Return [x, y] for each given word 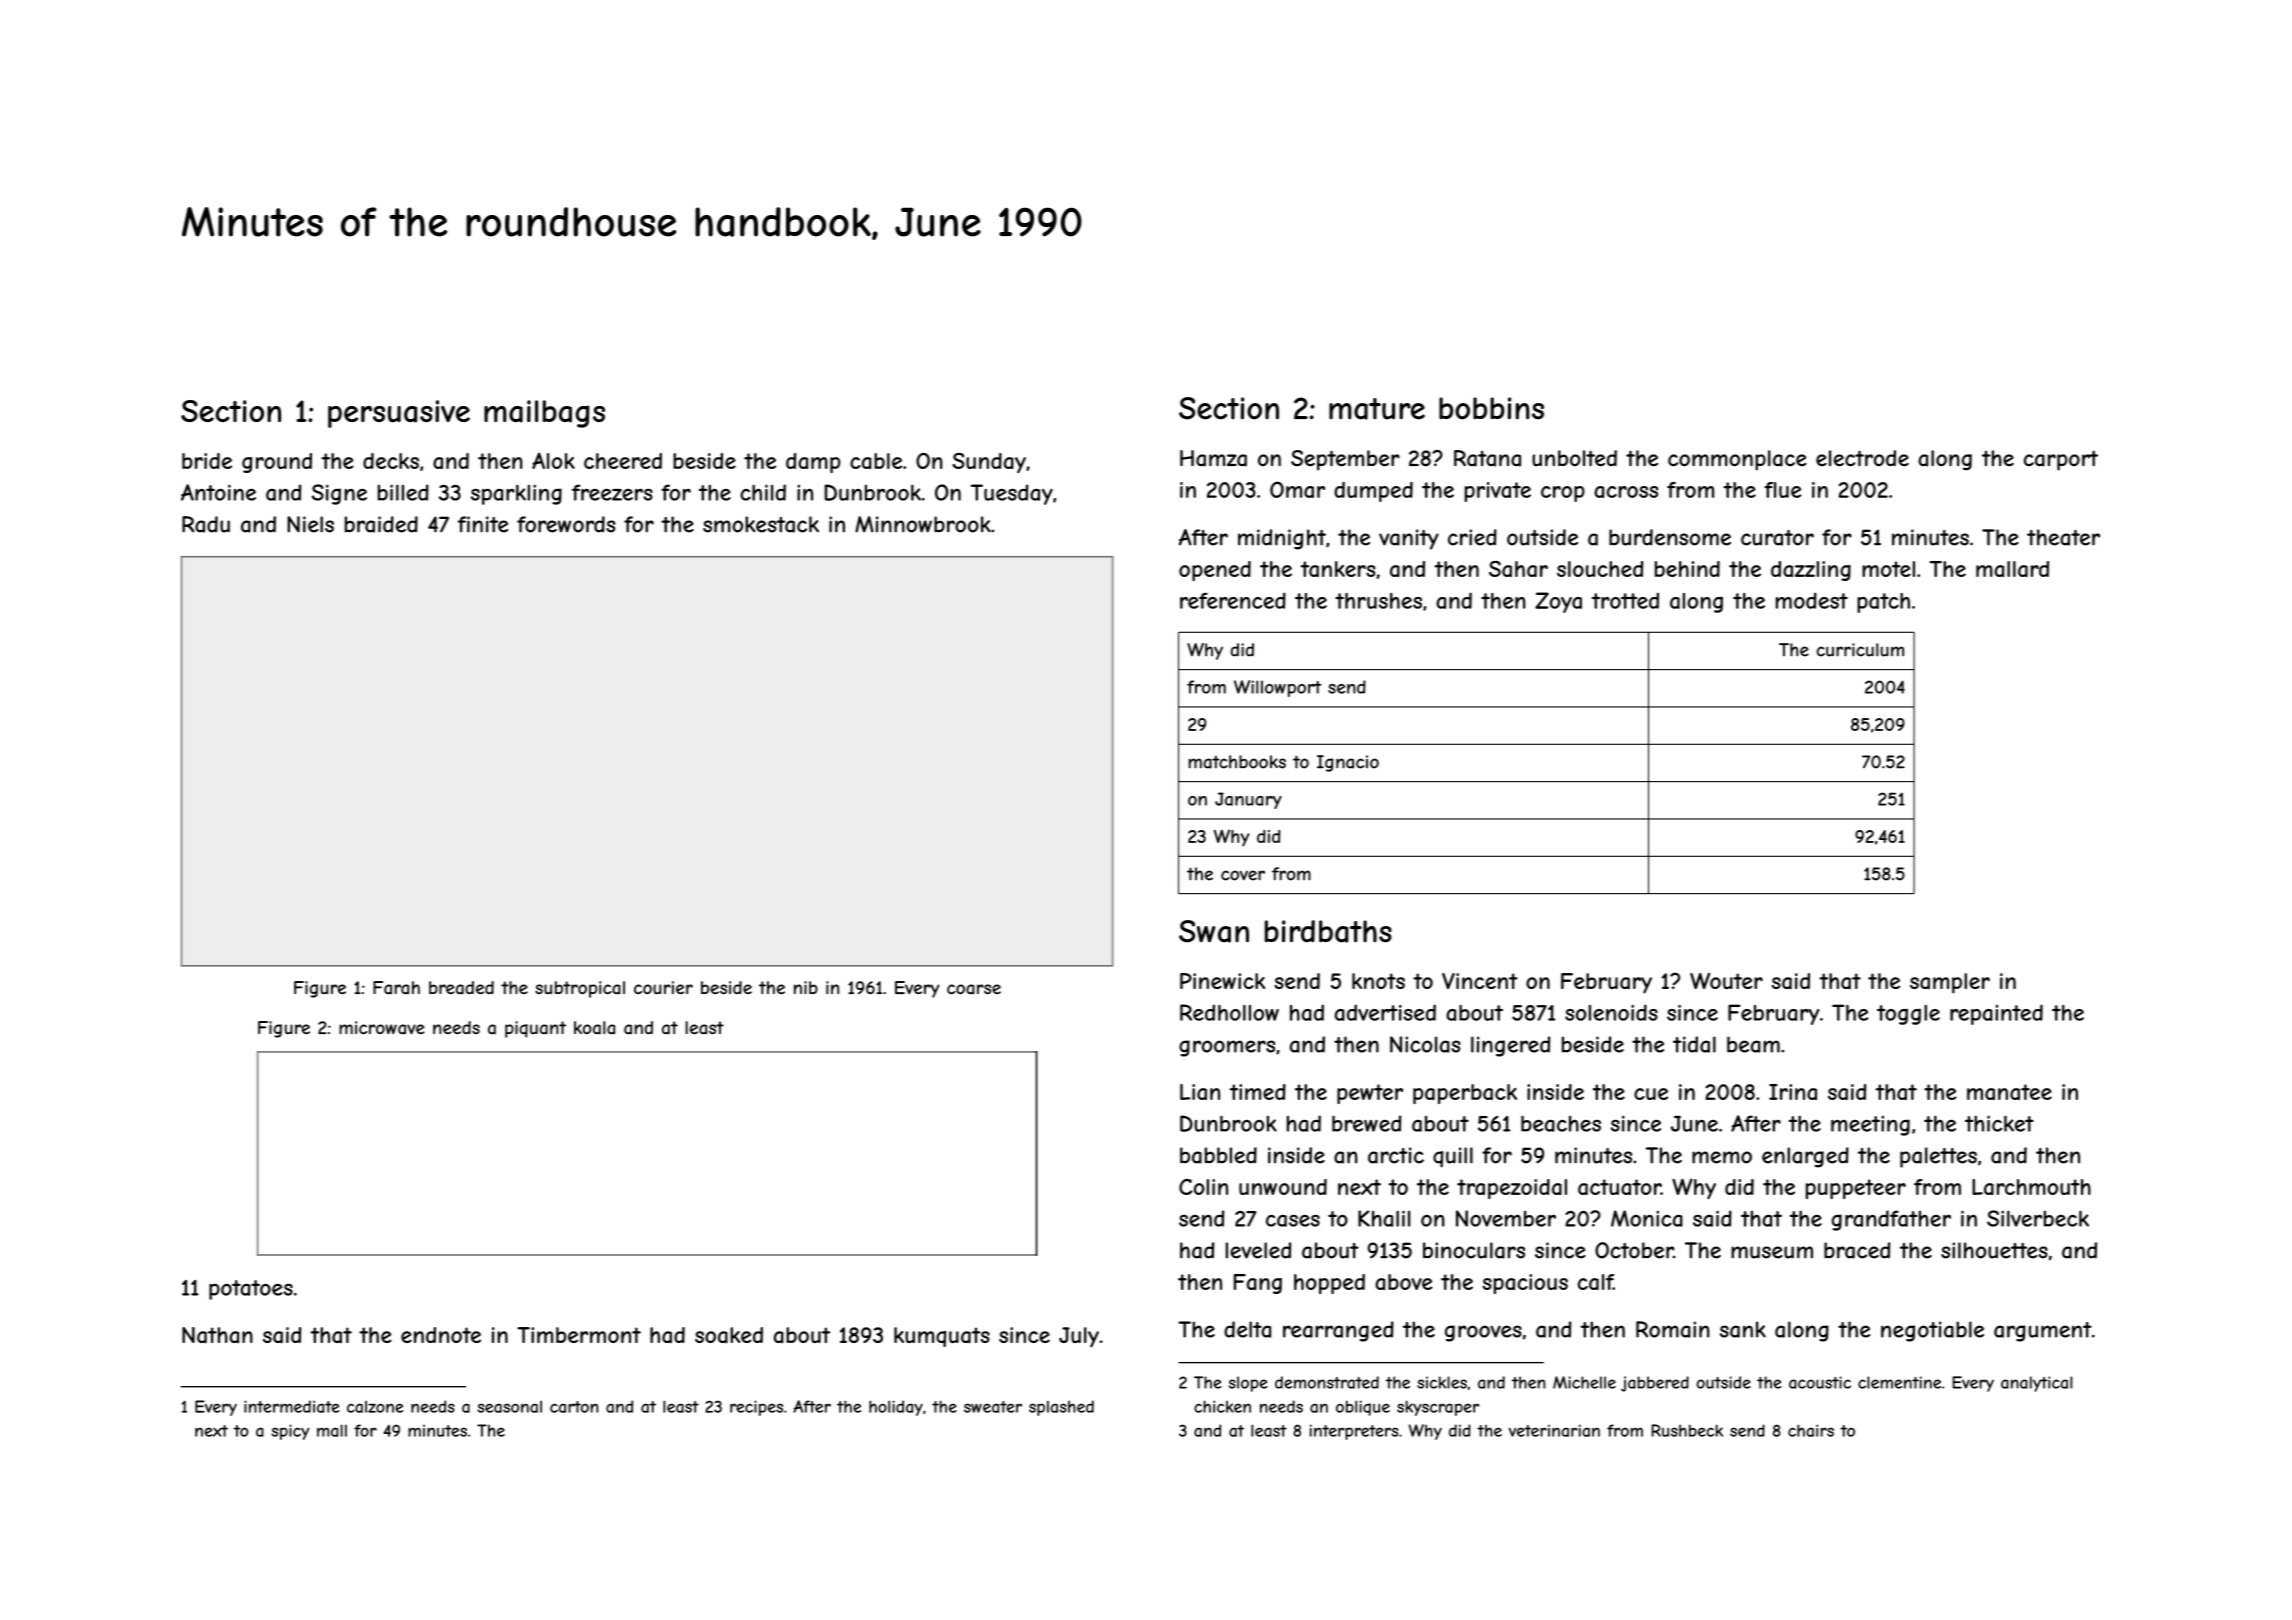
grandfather [1891, 1220]
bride [207, 461]
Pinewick [1222, 981]
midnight [1282, 539]
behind [1687, 569]
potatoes [251, 1290]
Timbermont [579, 1335]
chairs [1811, 1430]
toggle [1908, 1015]
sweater [993, 1407]
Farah [396, 988]
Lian [1200, 1092]
